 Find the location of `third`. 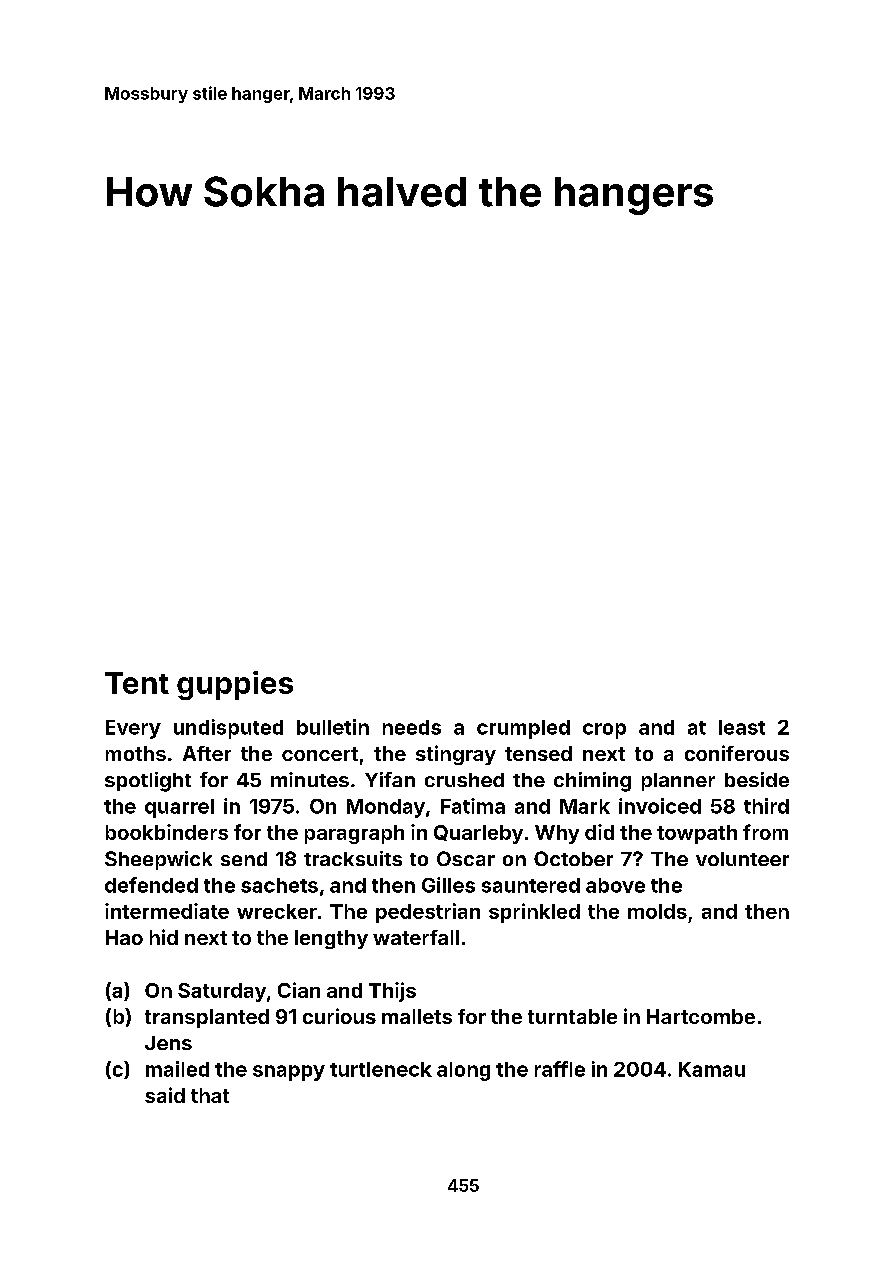

third is located at coordinates (766, 806).
